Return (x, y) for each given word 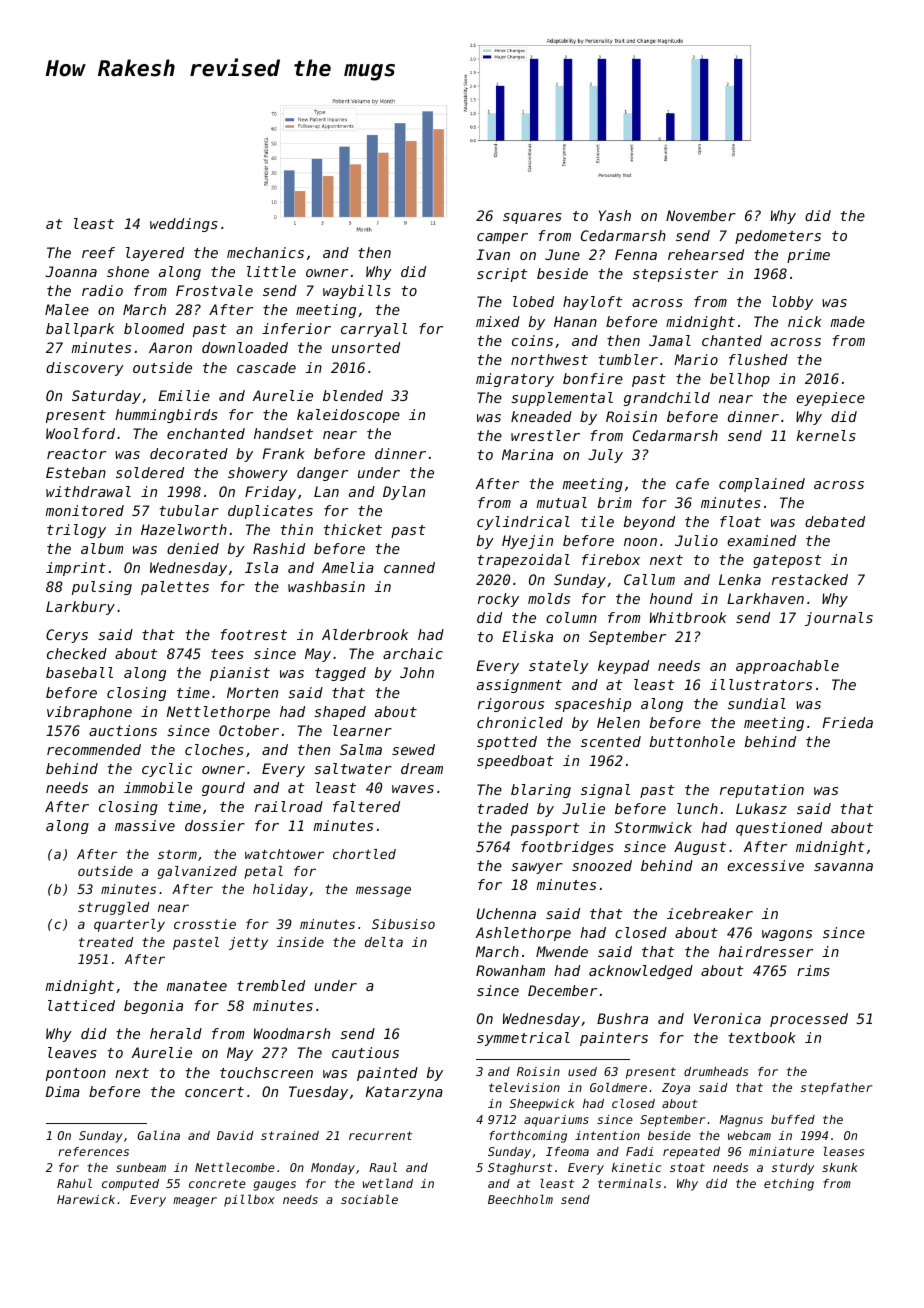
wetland (388, 1183)
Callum (649, 579)
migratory (515, 380)
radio (102, 290)
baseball (79, 672)
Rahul (74, 1183)
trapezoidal (524, 561)
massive (145, 825)
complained (762, 485)
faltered (366, 806)
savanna (843, 867)
